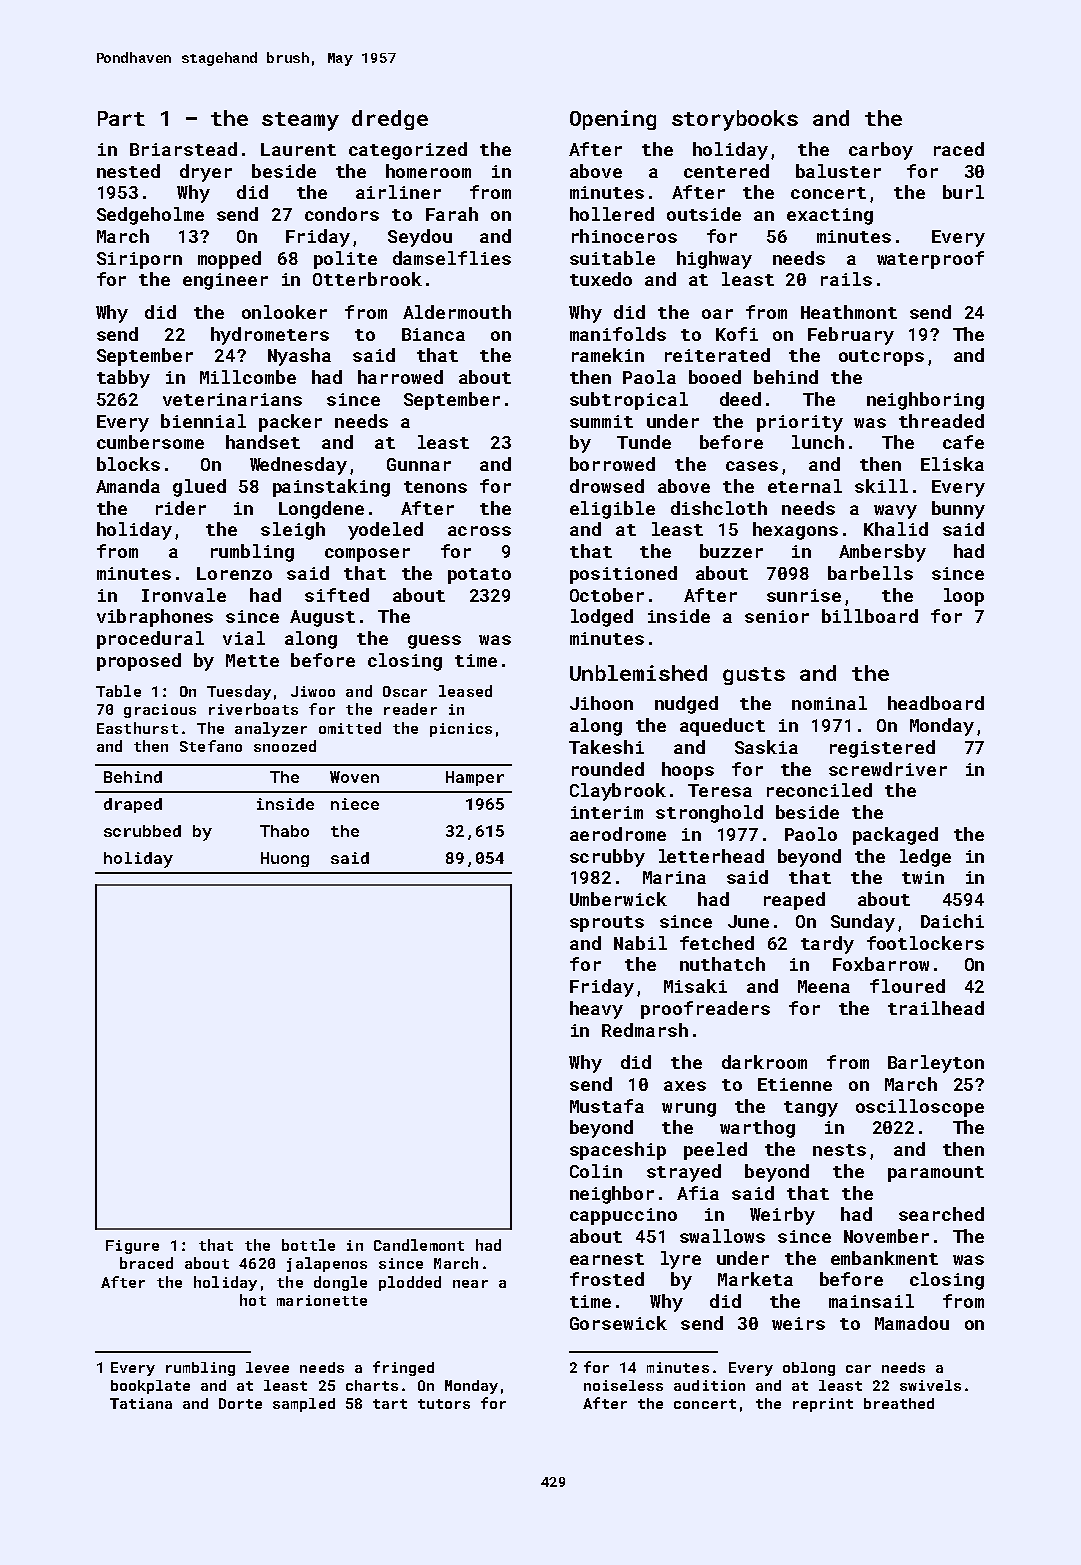  What do you see at coordinates (284, 831) in the page?
I see `Thabo` at bounding box center [284, 831].
